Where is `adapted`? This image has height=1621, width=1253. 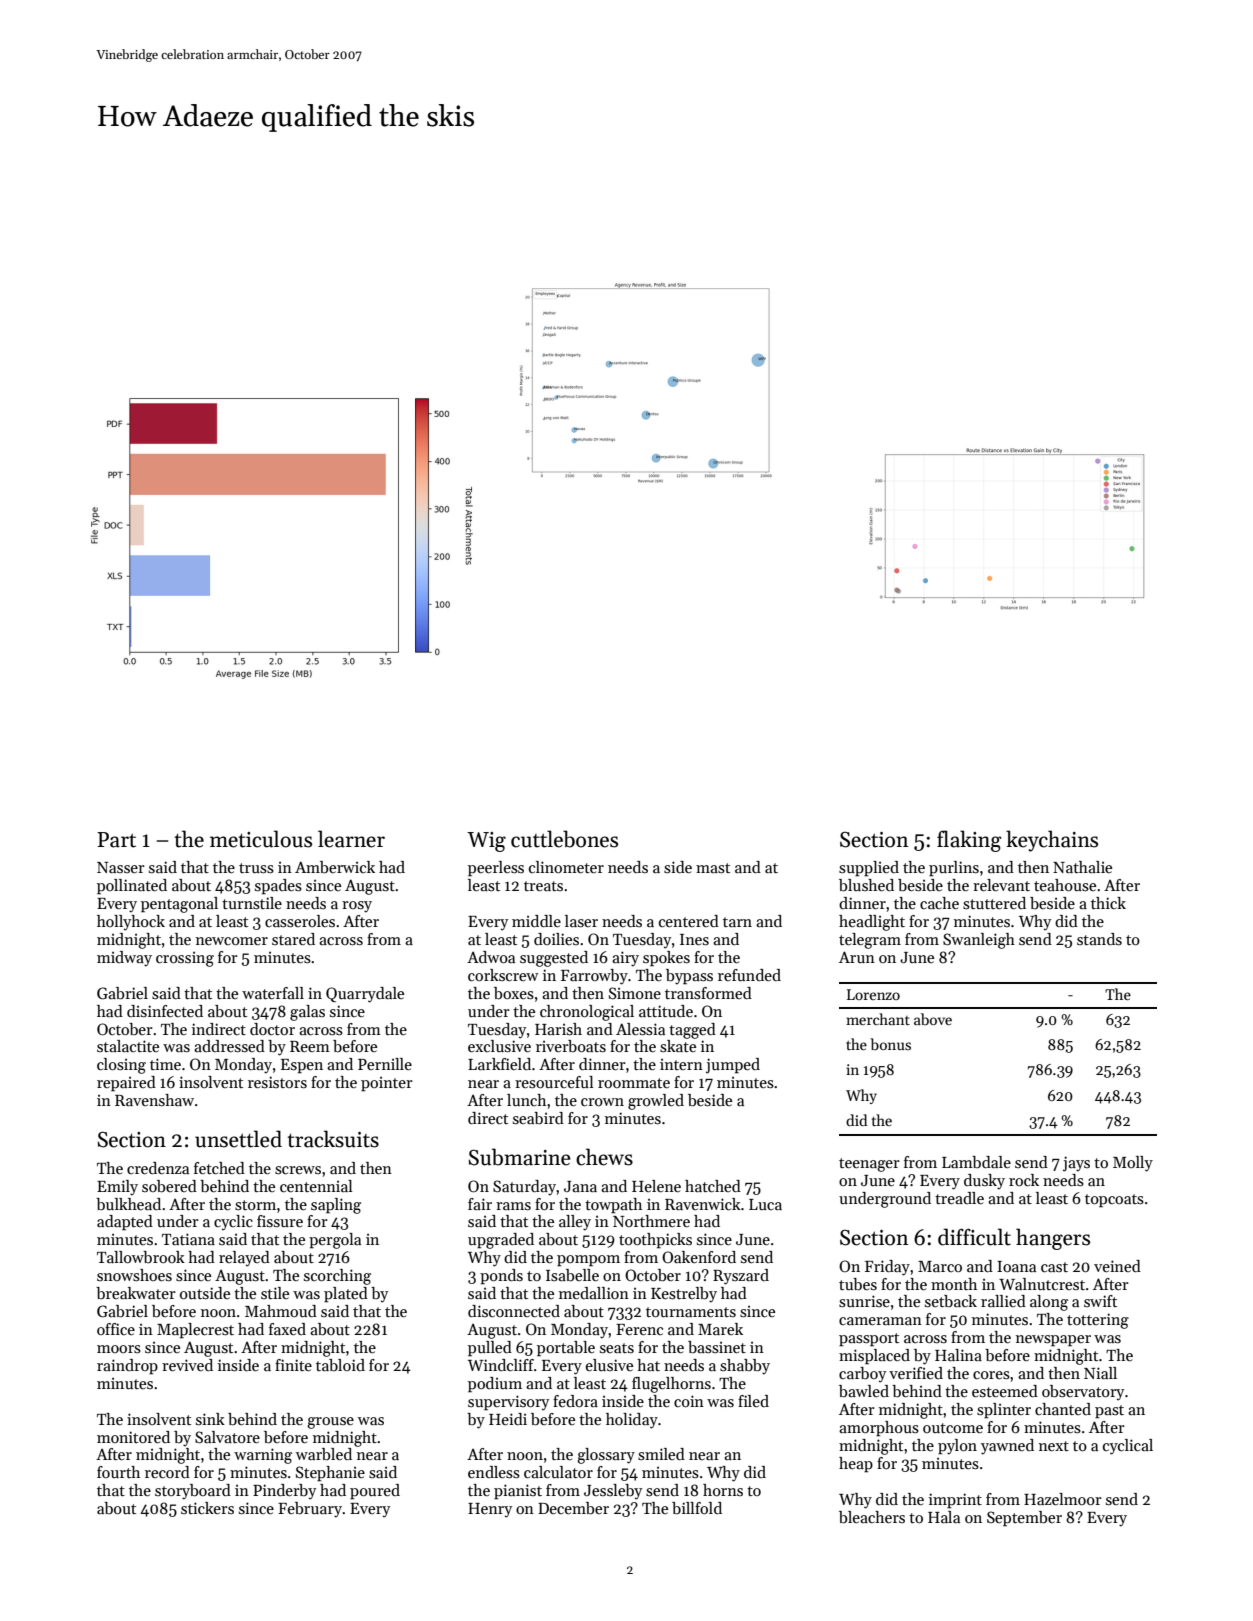 adapted is located at coordinates (125, 1223).
